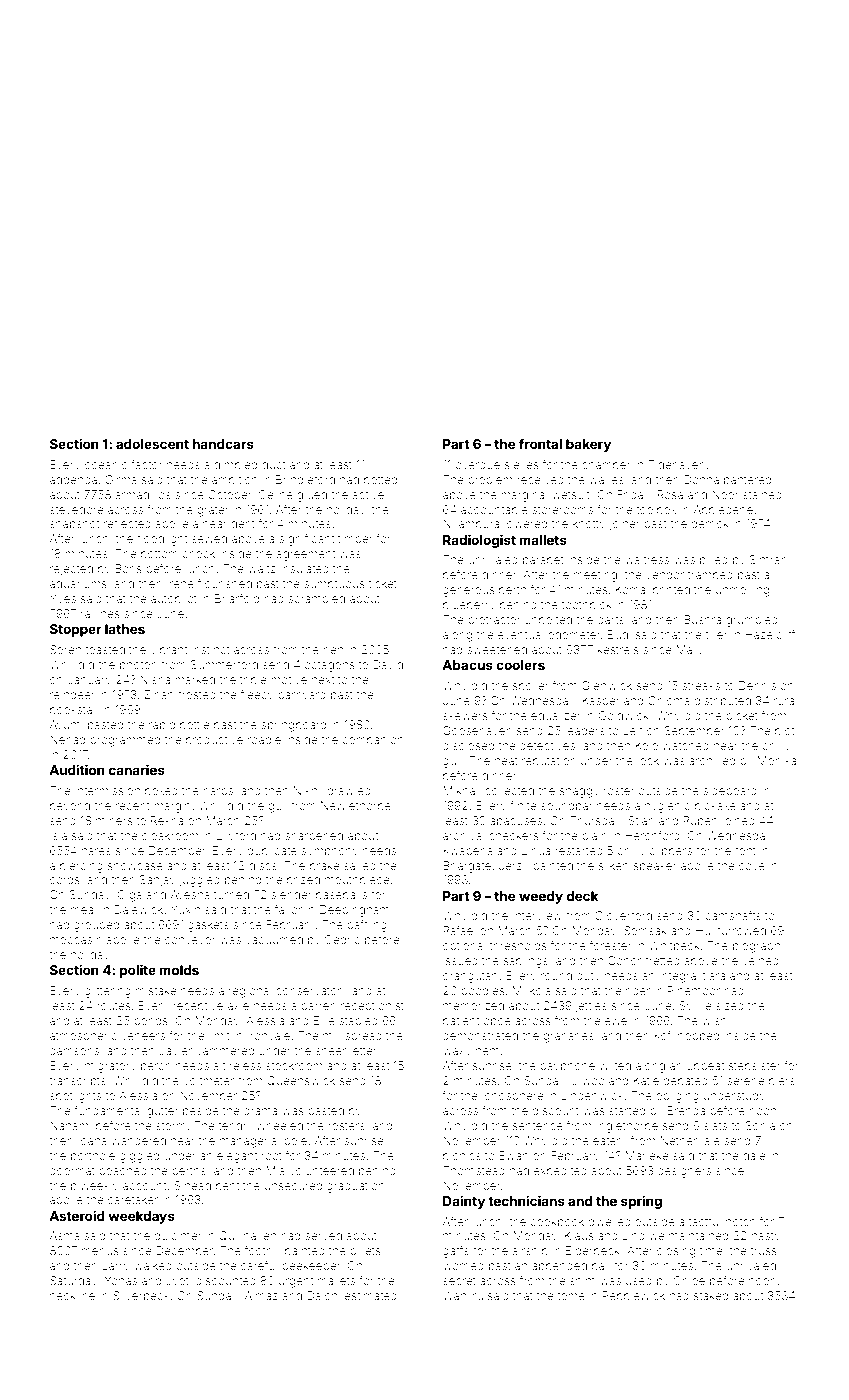  What do you see at coordinates (477, 464) in the screenshot?
I see `overdue` at bounding box center [477, 464].
